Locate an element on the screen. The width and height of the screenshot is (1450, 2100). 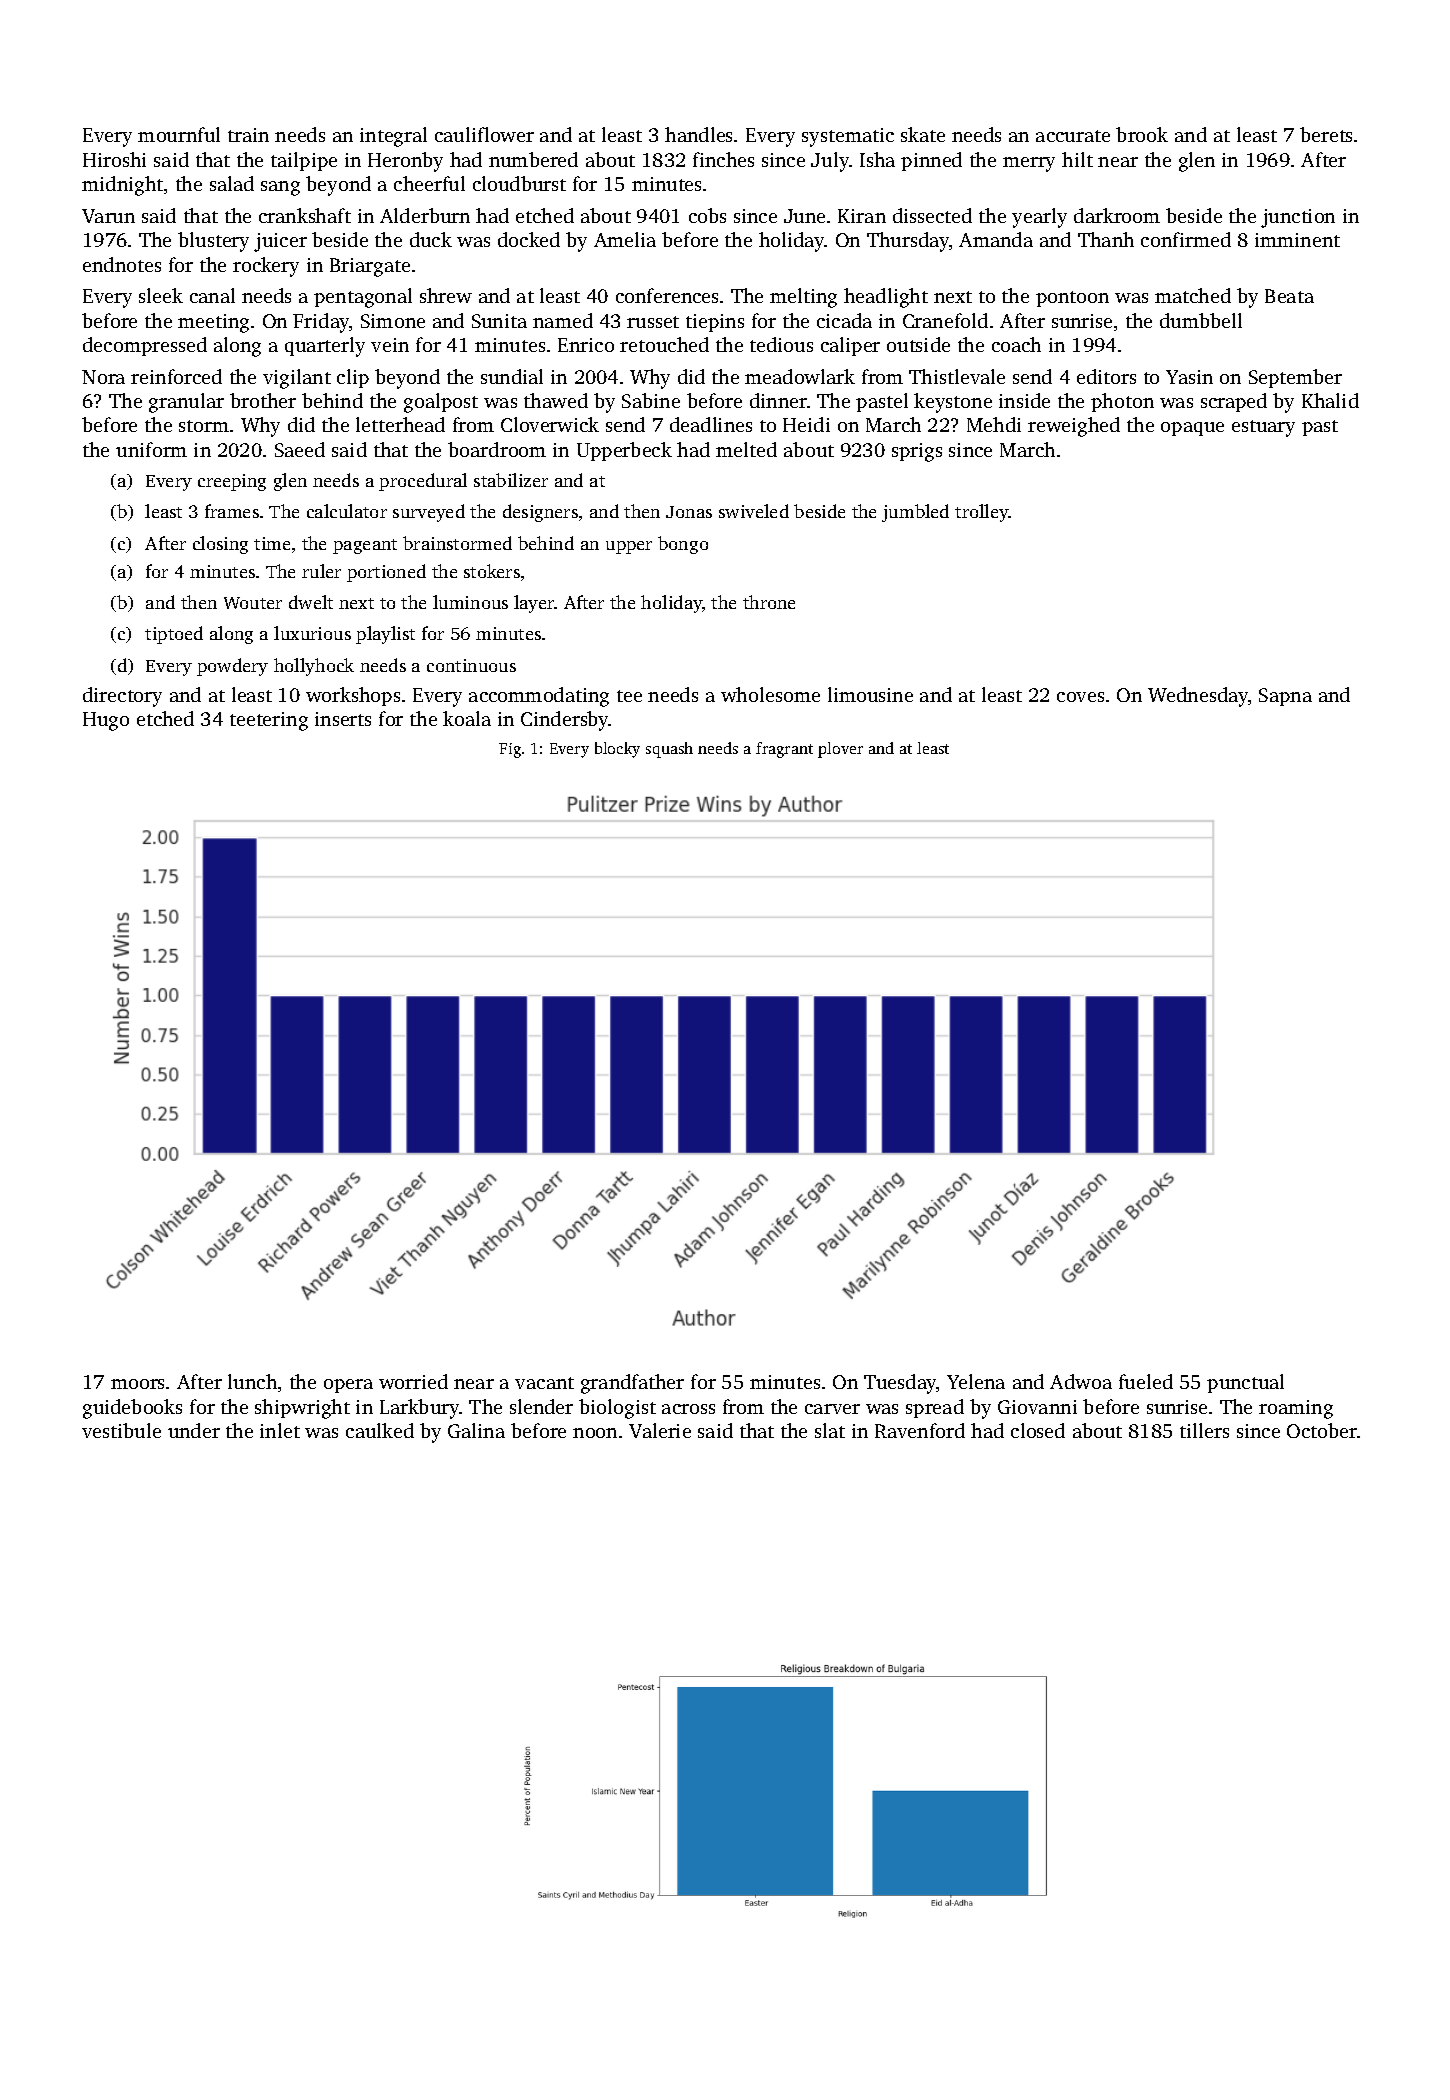
worried is located at coordinates (413, 1381).
